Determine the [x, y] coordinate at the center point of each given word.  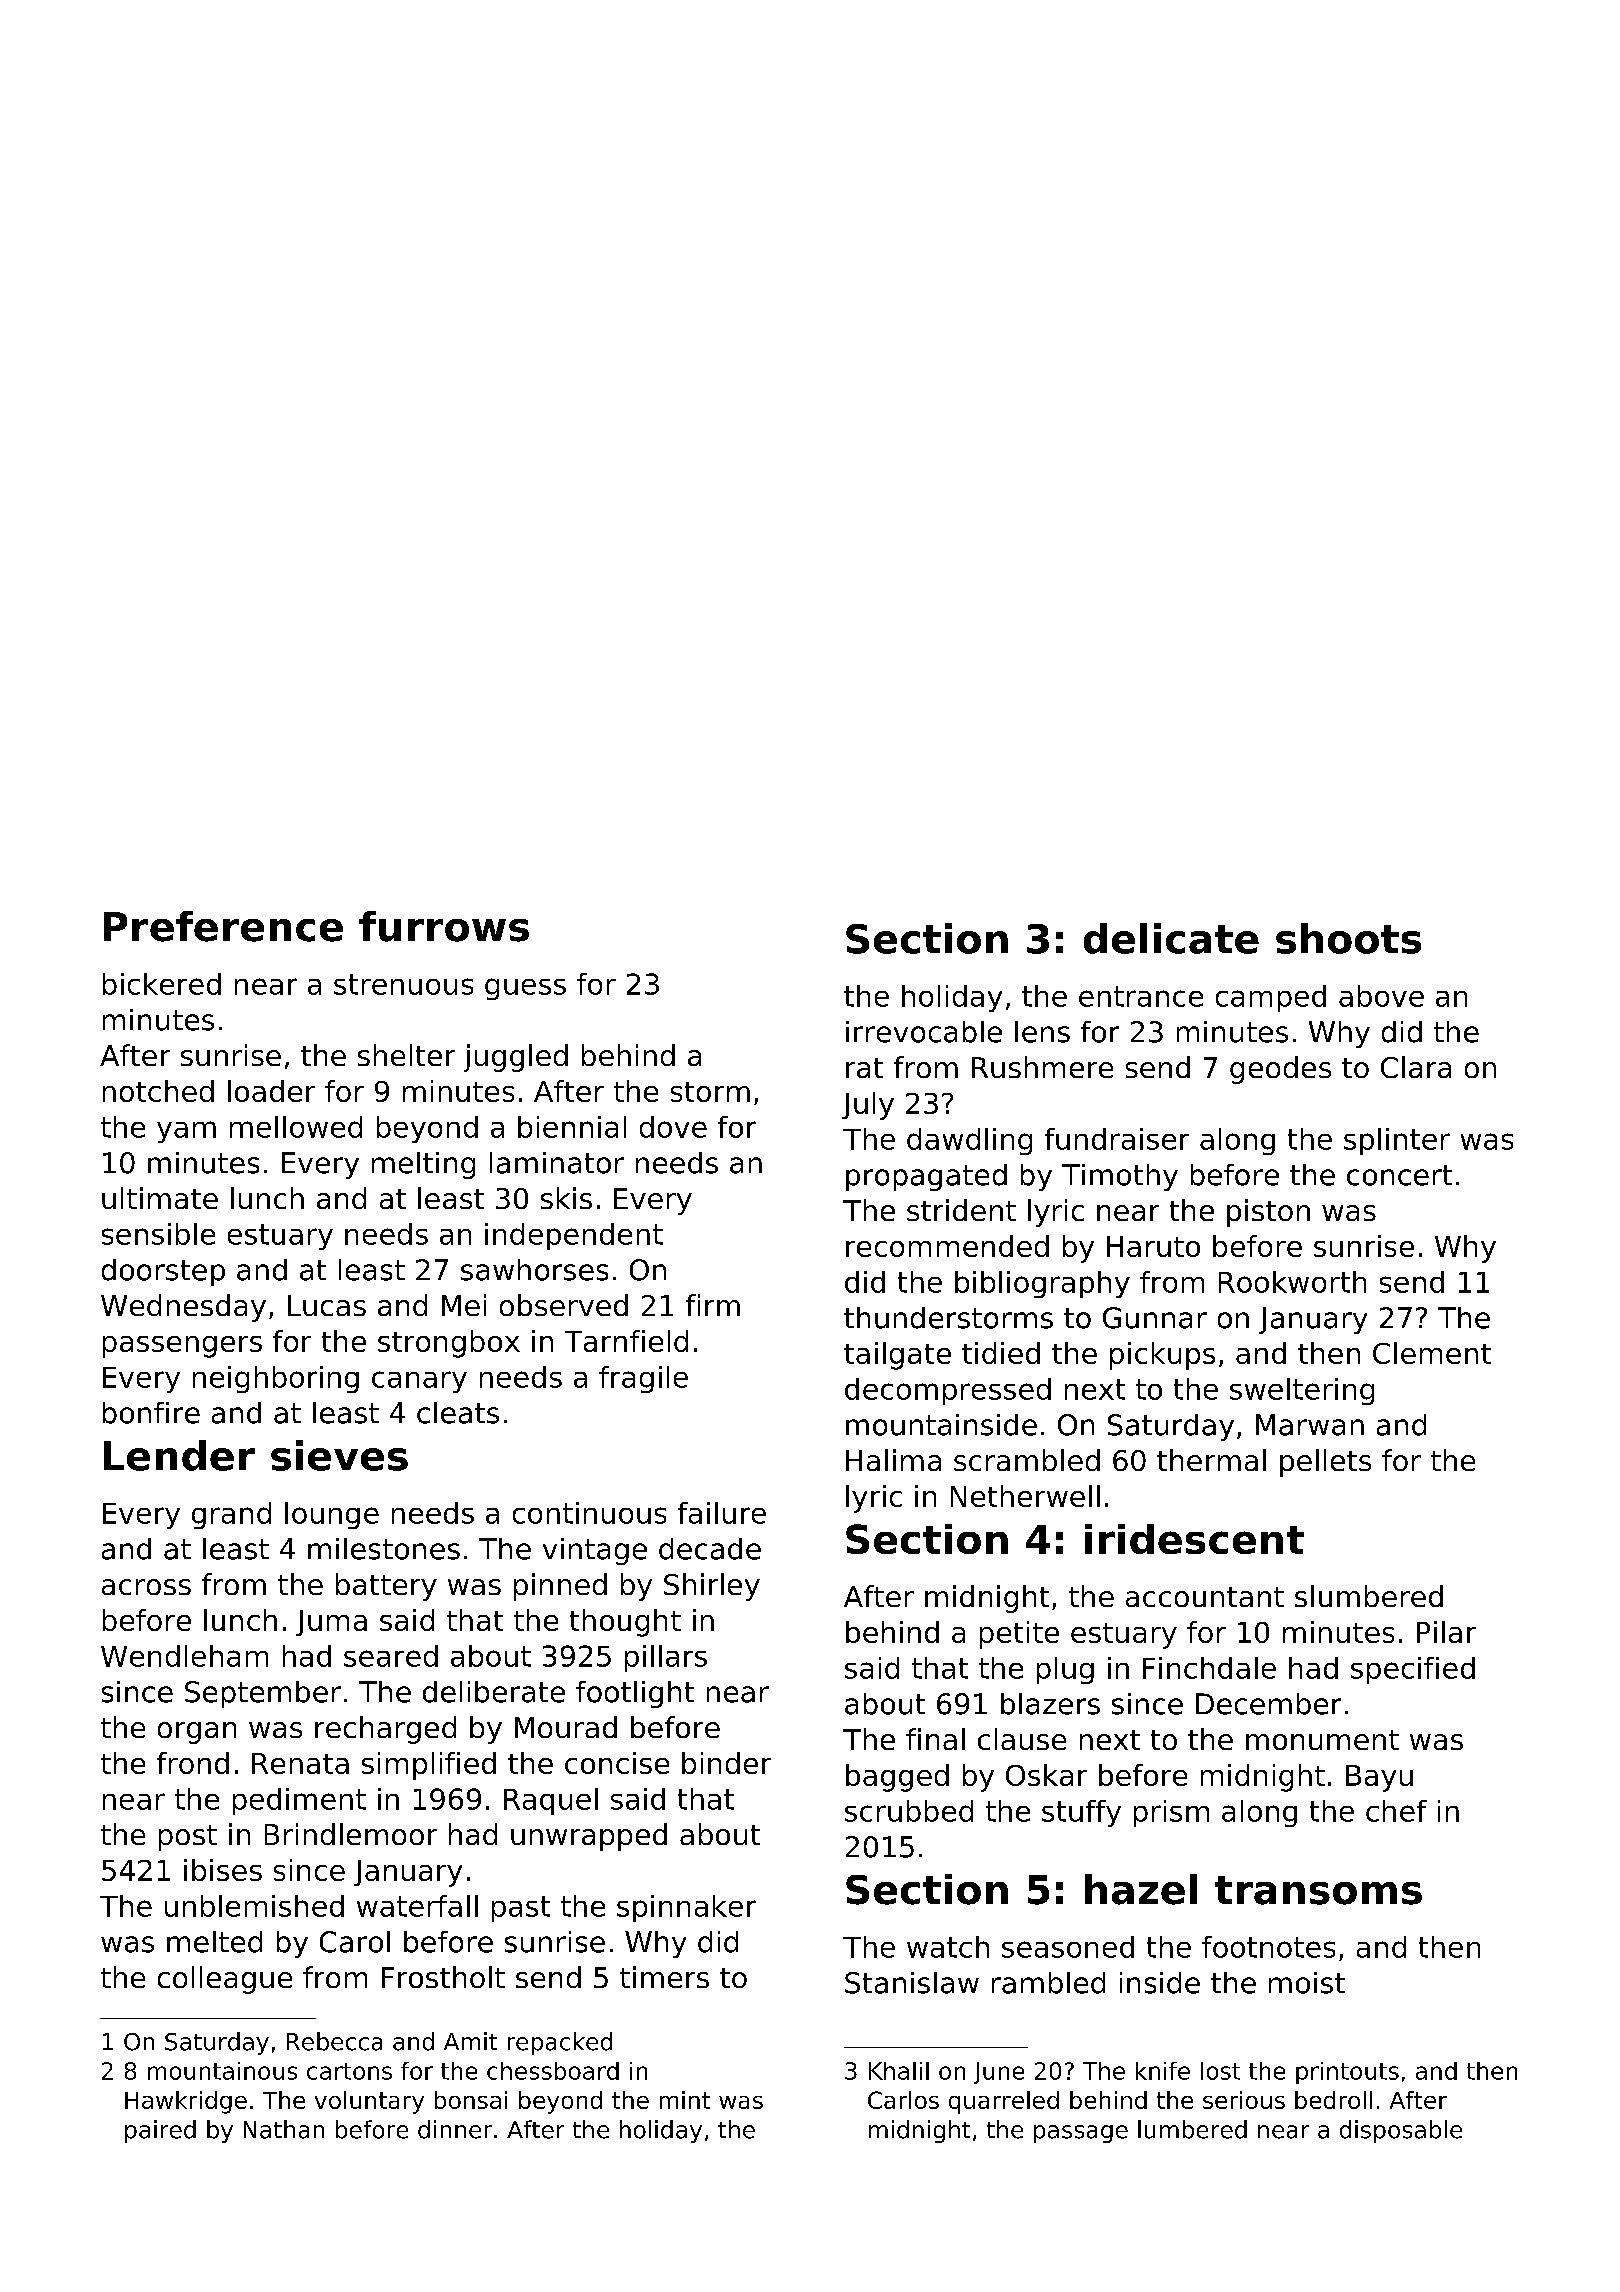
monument [1322, 1740]
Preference [223, 926]
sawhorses [534, 1270]
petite [1019, 1635]
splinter [1397, 1141]
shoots [1348, 938]
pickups [1162, 1356]
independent [574, 1236]
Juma [331, 1623]
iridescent [1194, 1539]
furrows [444, 926]
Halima [893, 1460]
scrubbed [909, 1811]
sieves [339, 1455]
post [188, 1838]
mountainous [222, 2071]
